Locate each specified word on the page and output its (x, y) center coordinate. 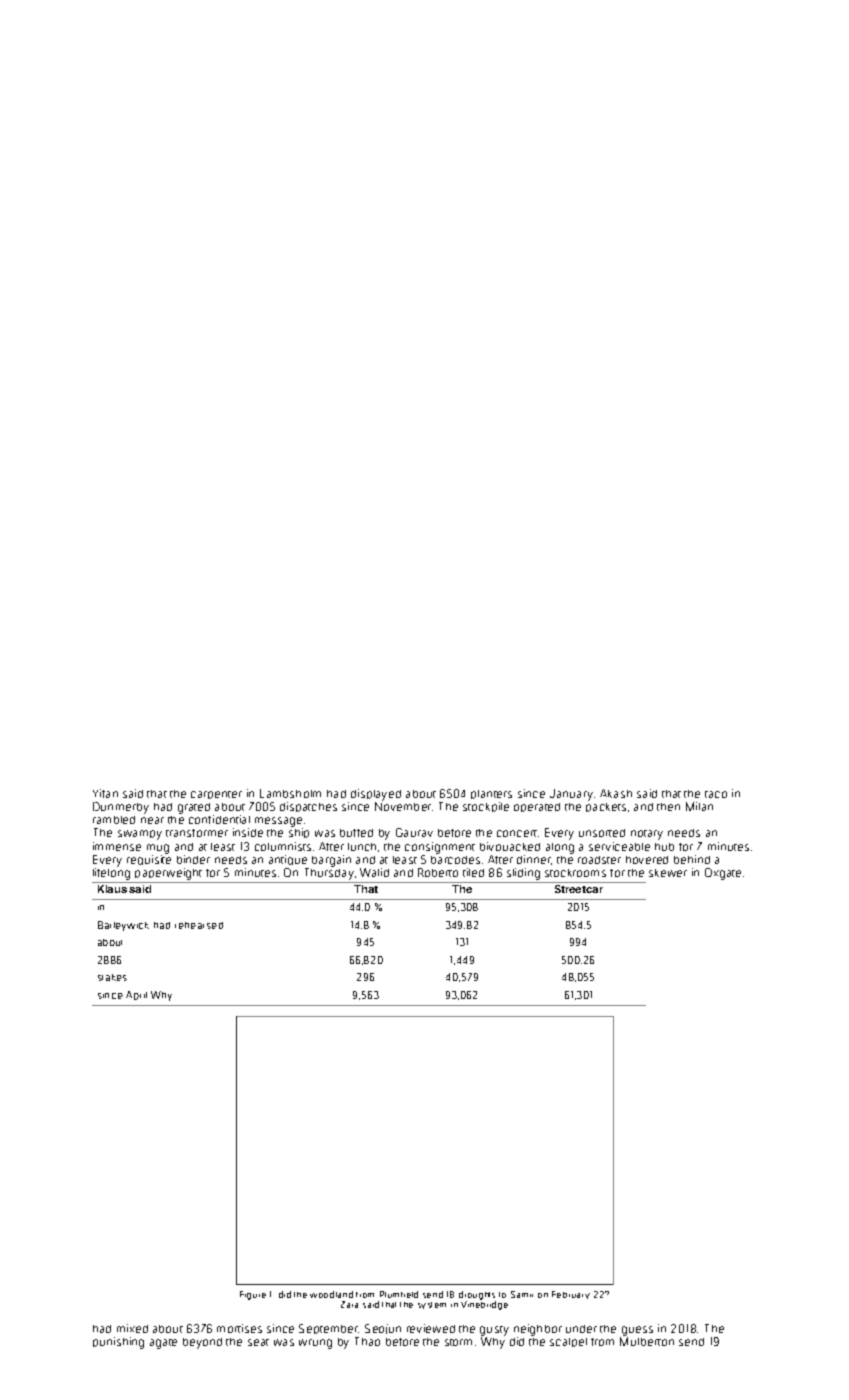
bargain (331, 861)
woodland (331, 1294)
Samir (522, 1294)
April (136, 995)
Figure (253, 1295)
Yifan (105, 793)
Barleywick (123, 926)
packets (606, 807)
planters (491, 794)
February (571, 1295)
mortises (239, 1328)
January (571, 795)
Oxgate (723, 874)
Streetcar (579, 889)
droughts (477, 1295)
